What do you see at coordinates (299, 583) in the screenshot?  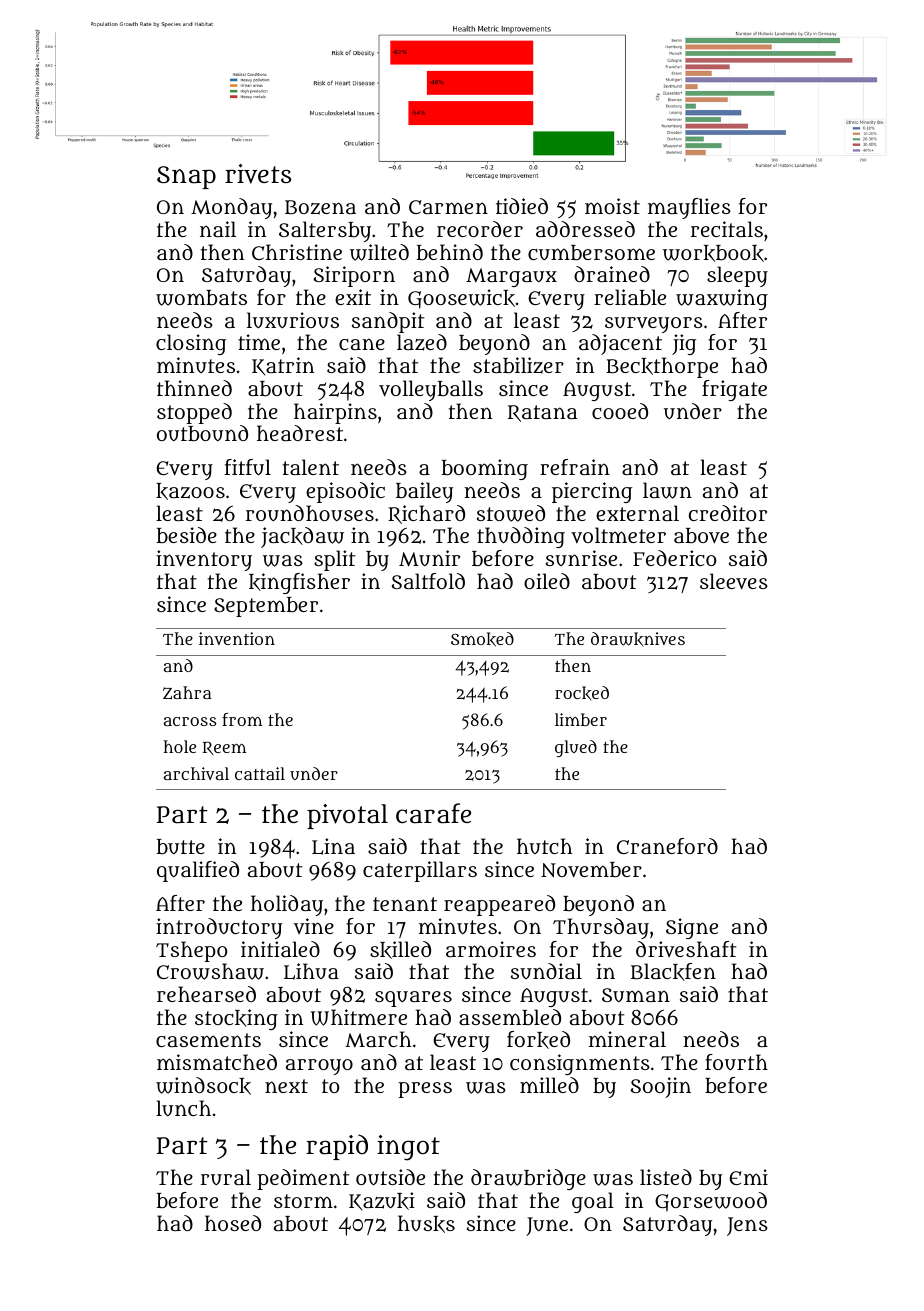 I see `kingfisher` at bounding box center [299, 583].
